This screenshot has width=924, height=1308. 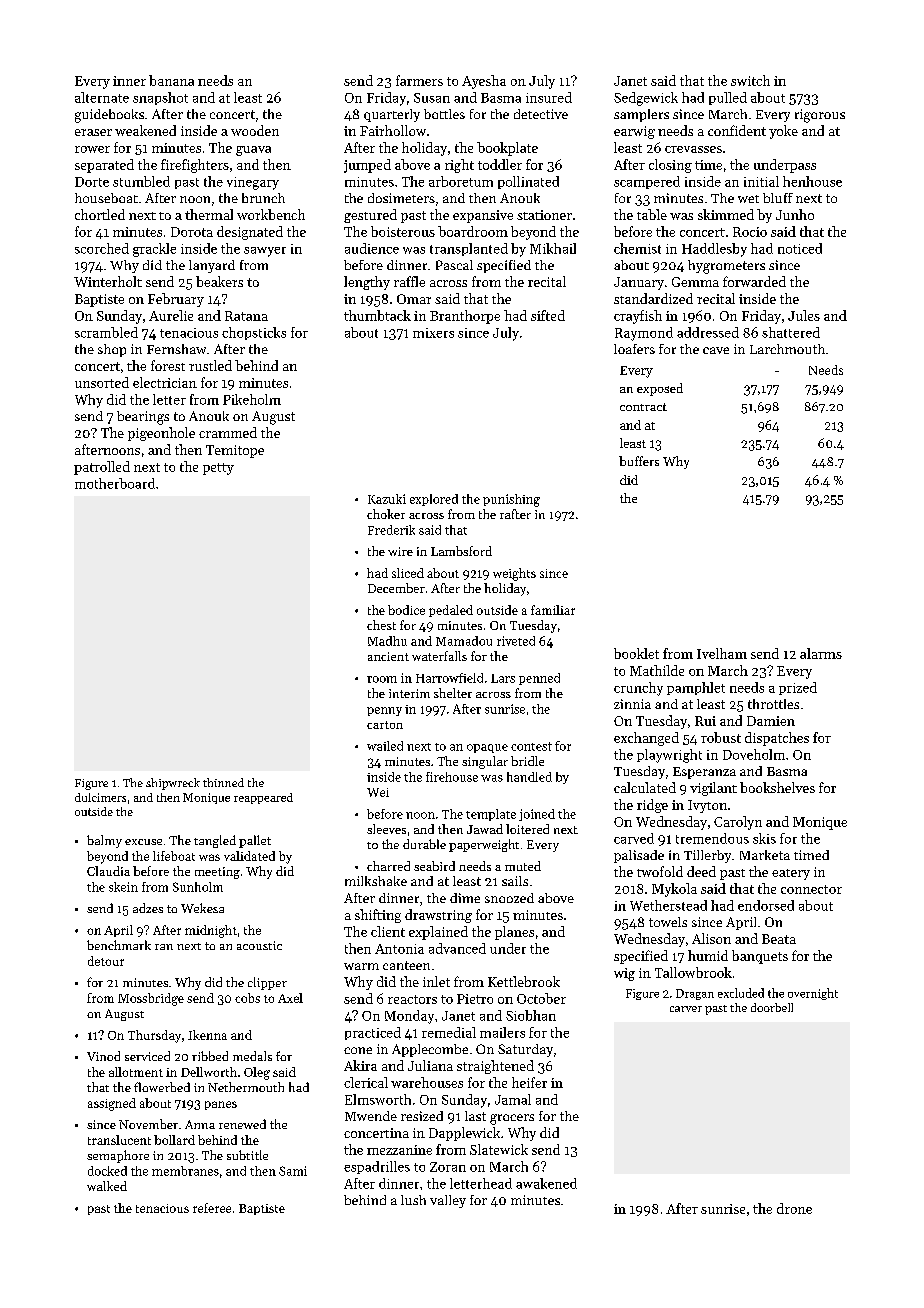 I want to click on alarms, so click(x=821, y=653).
